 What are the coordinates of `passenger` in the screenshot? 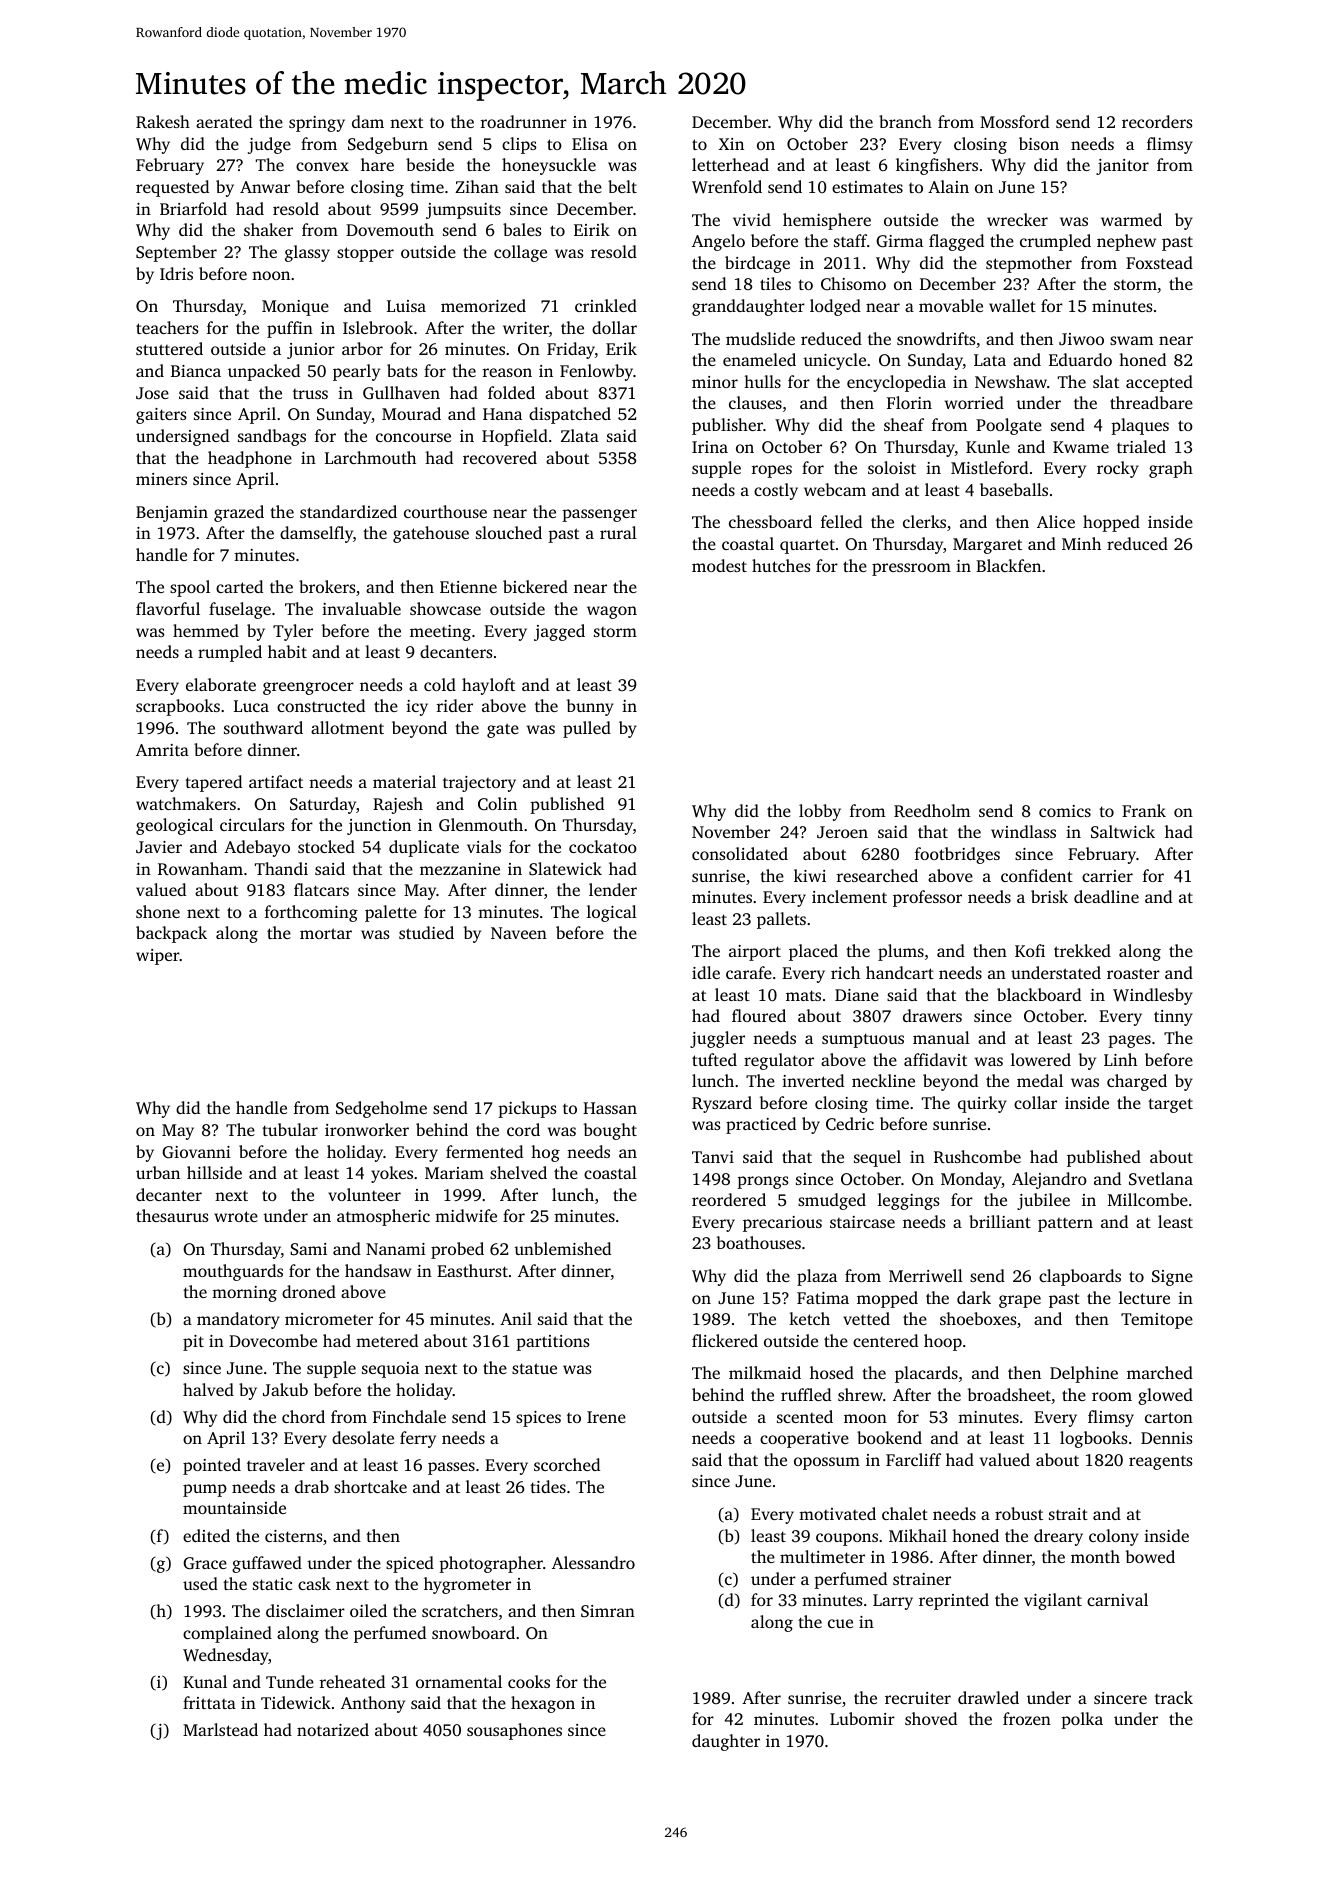 It's located at (599, 515).
